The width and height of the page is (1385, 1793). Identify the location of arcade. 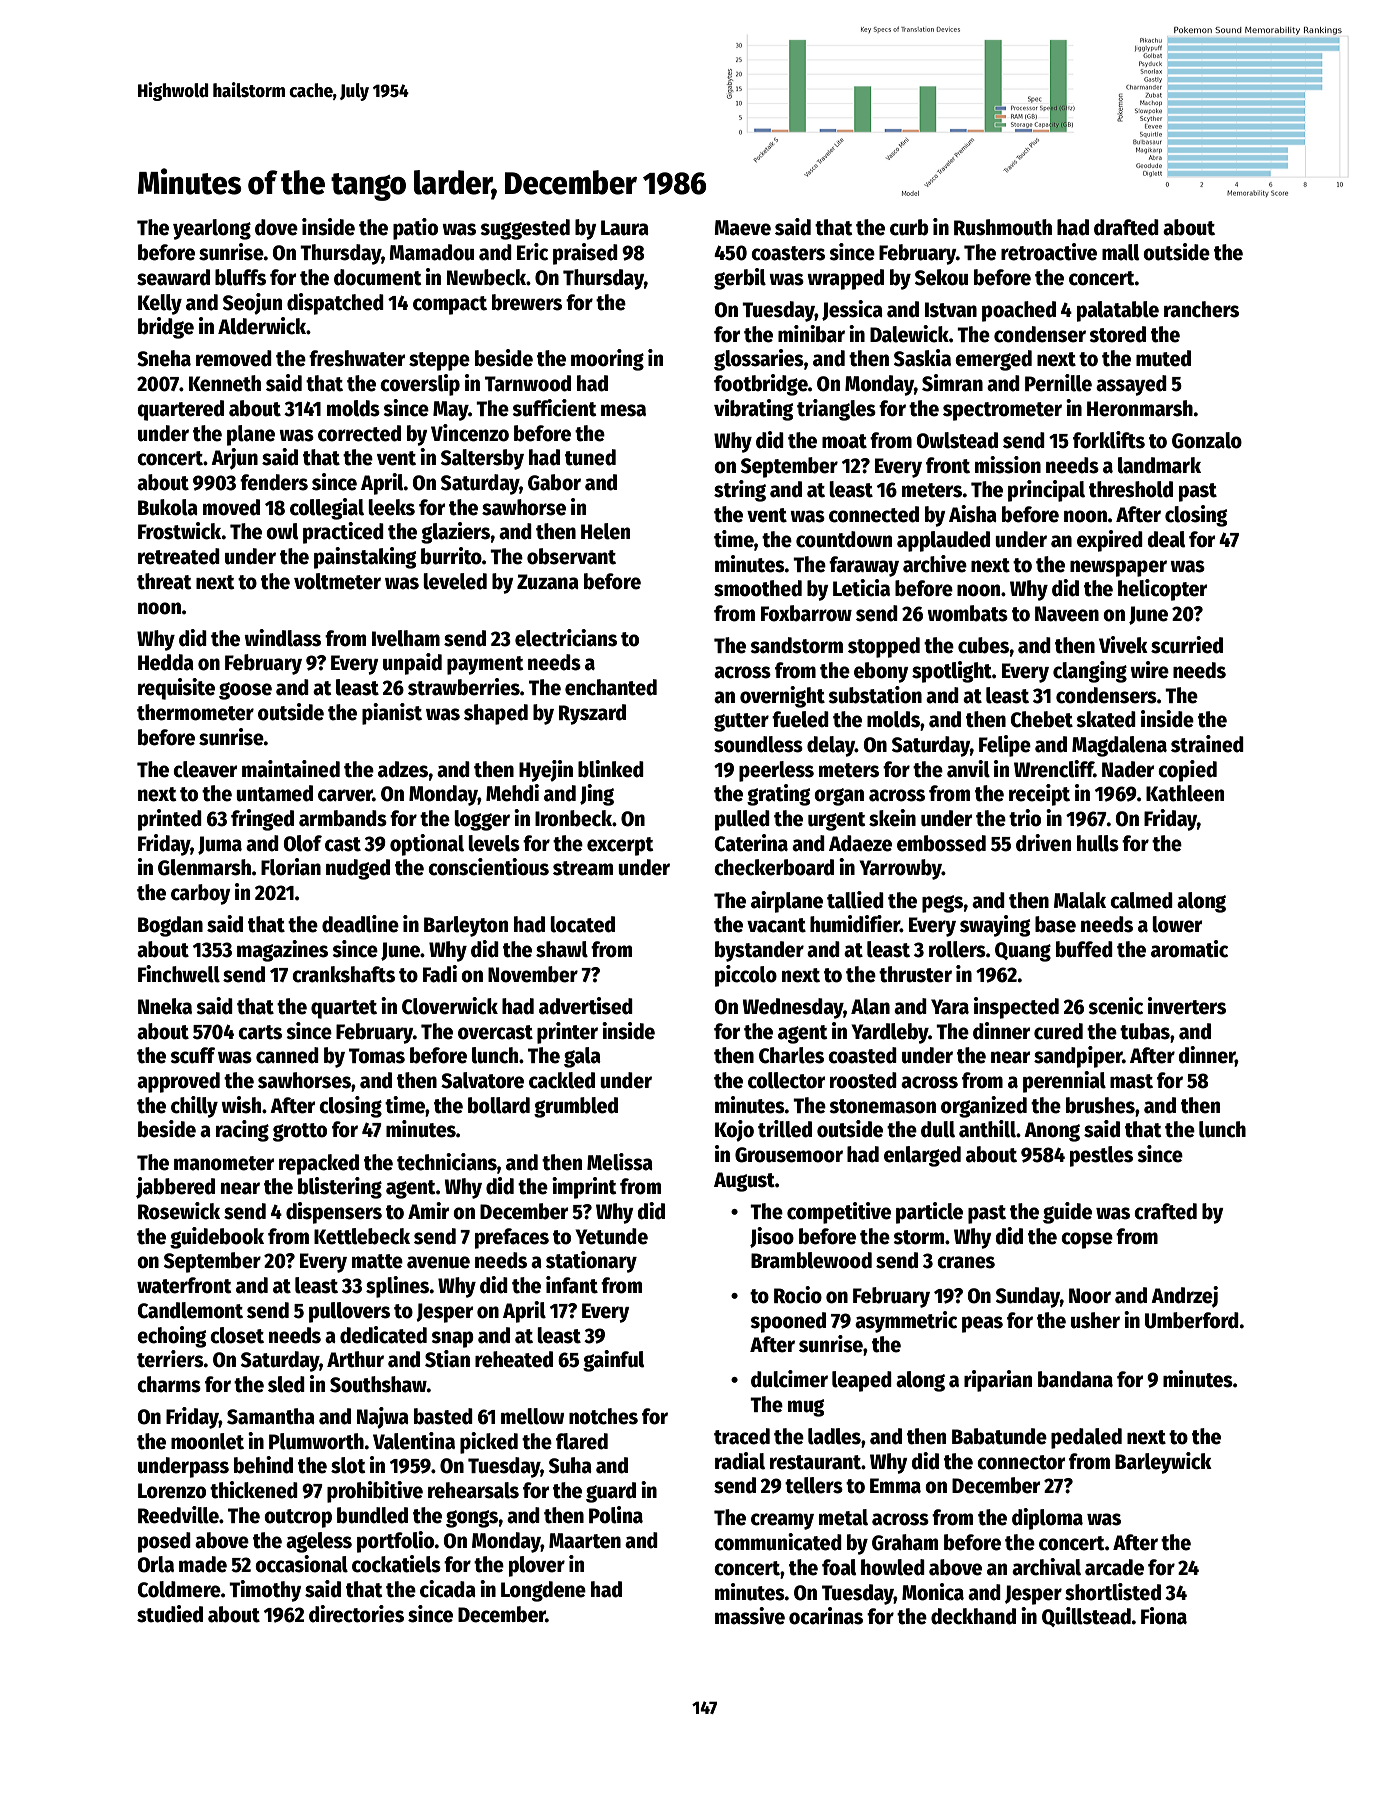
(1114, 1567).
